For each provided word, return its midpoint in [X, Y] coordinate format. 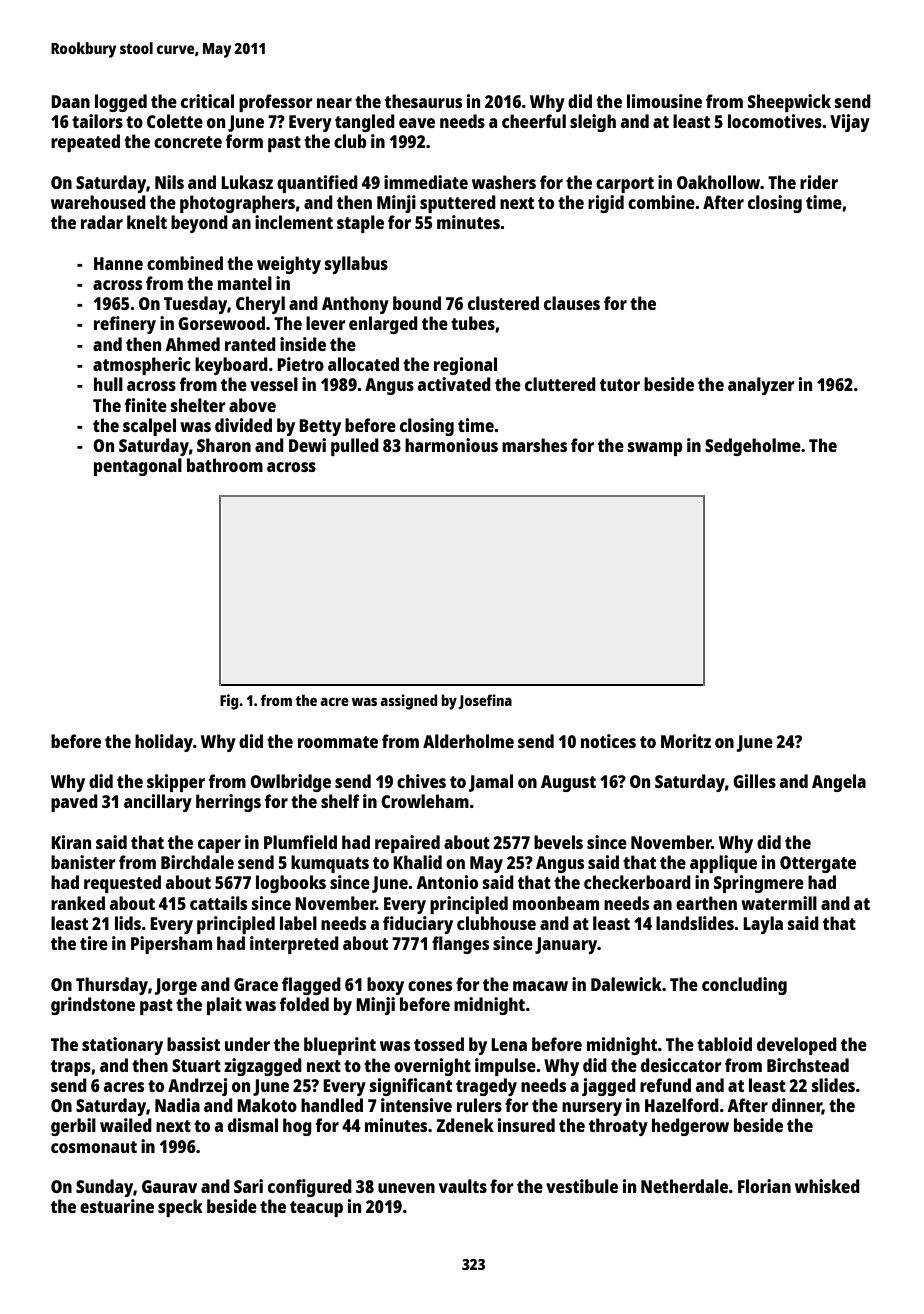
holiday [164, 743]
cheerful [534, 121]
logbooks [291, 884]
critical [207, 101]
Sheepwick [789, 103]
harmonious [451, 445]
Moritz [686, 741]
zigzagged [263, 1067]
